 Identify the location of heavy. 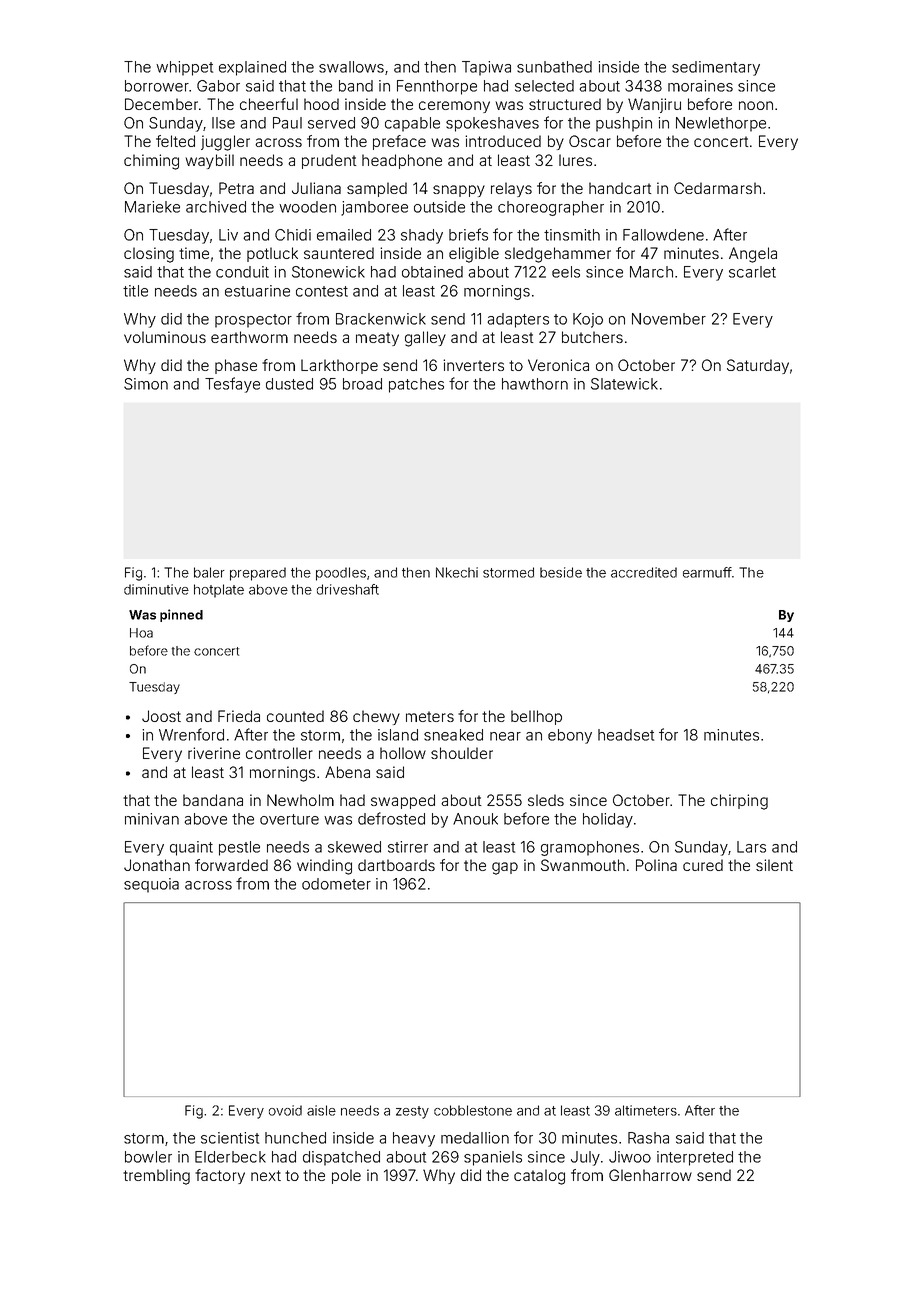
(414, 1139).
